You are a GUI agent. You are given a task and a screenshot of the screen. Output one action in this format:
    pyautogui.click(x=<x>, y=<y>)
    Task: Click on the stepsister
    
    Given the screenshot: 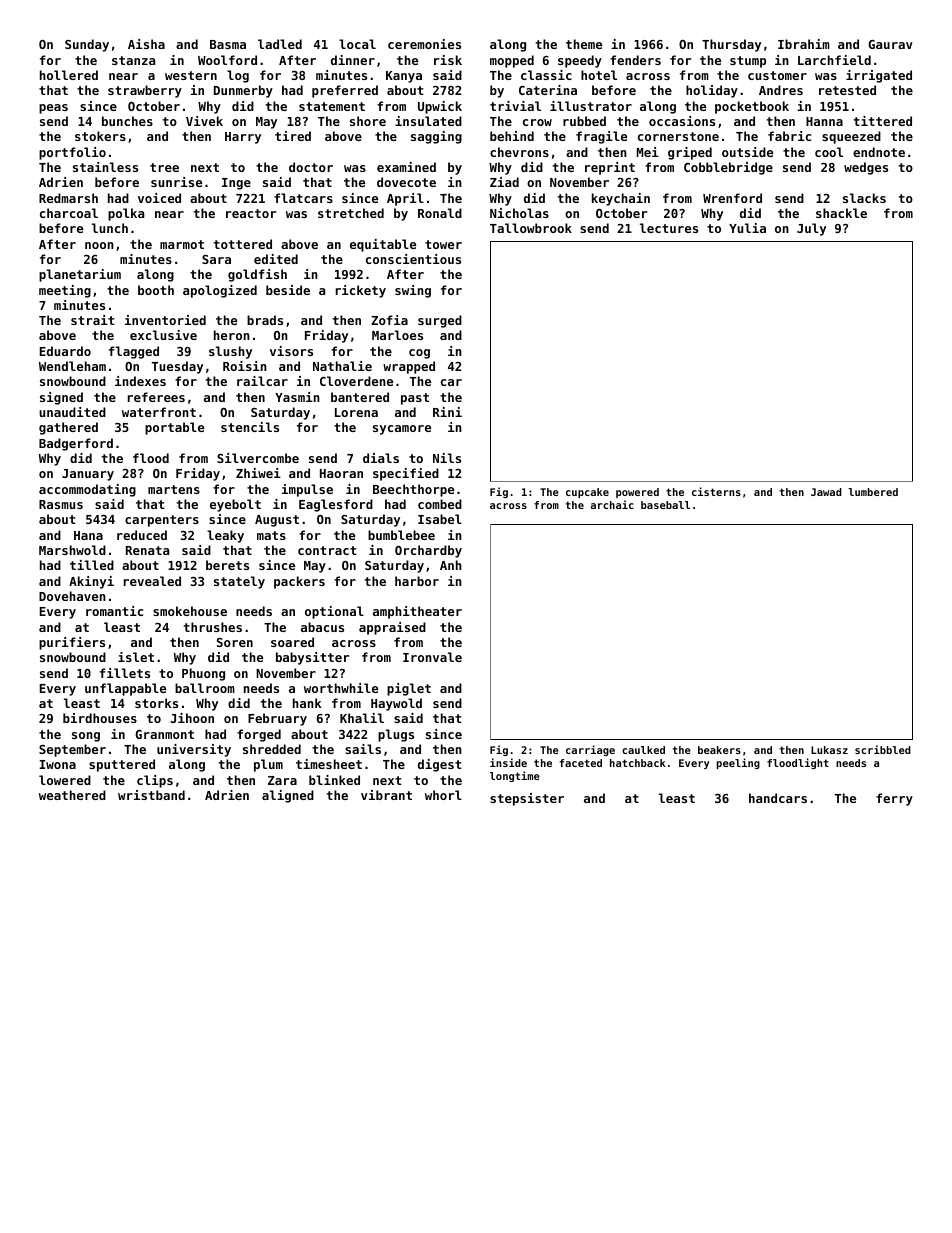 What is the action you would take?
    pyautogui.click(x=527, y=799)
